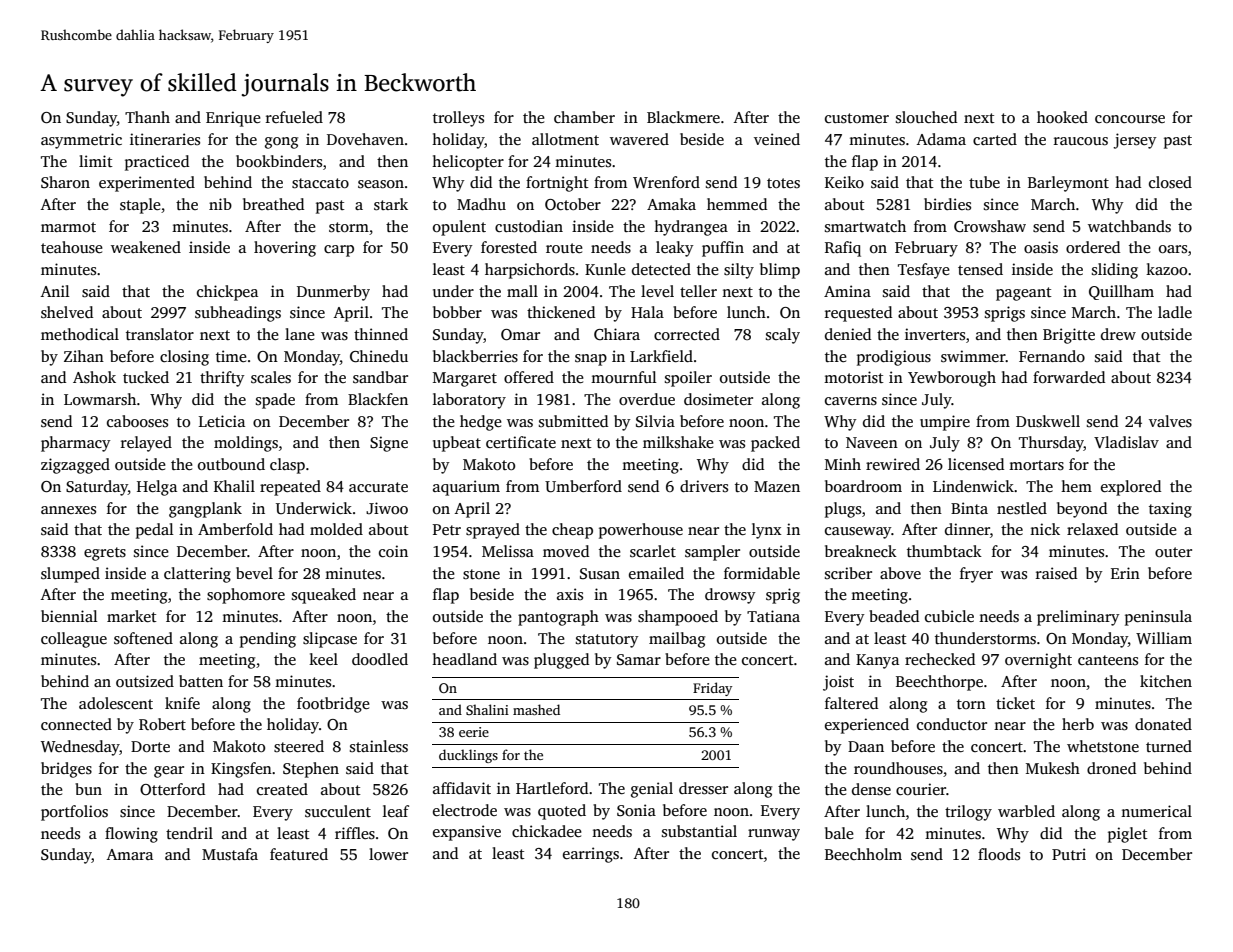 The image size is (1233, 952). What do you see at coordinates (1175, 312) in the document?
I see `ladle` at bounding box center [1175, 312].
